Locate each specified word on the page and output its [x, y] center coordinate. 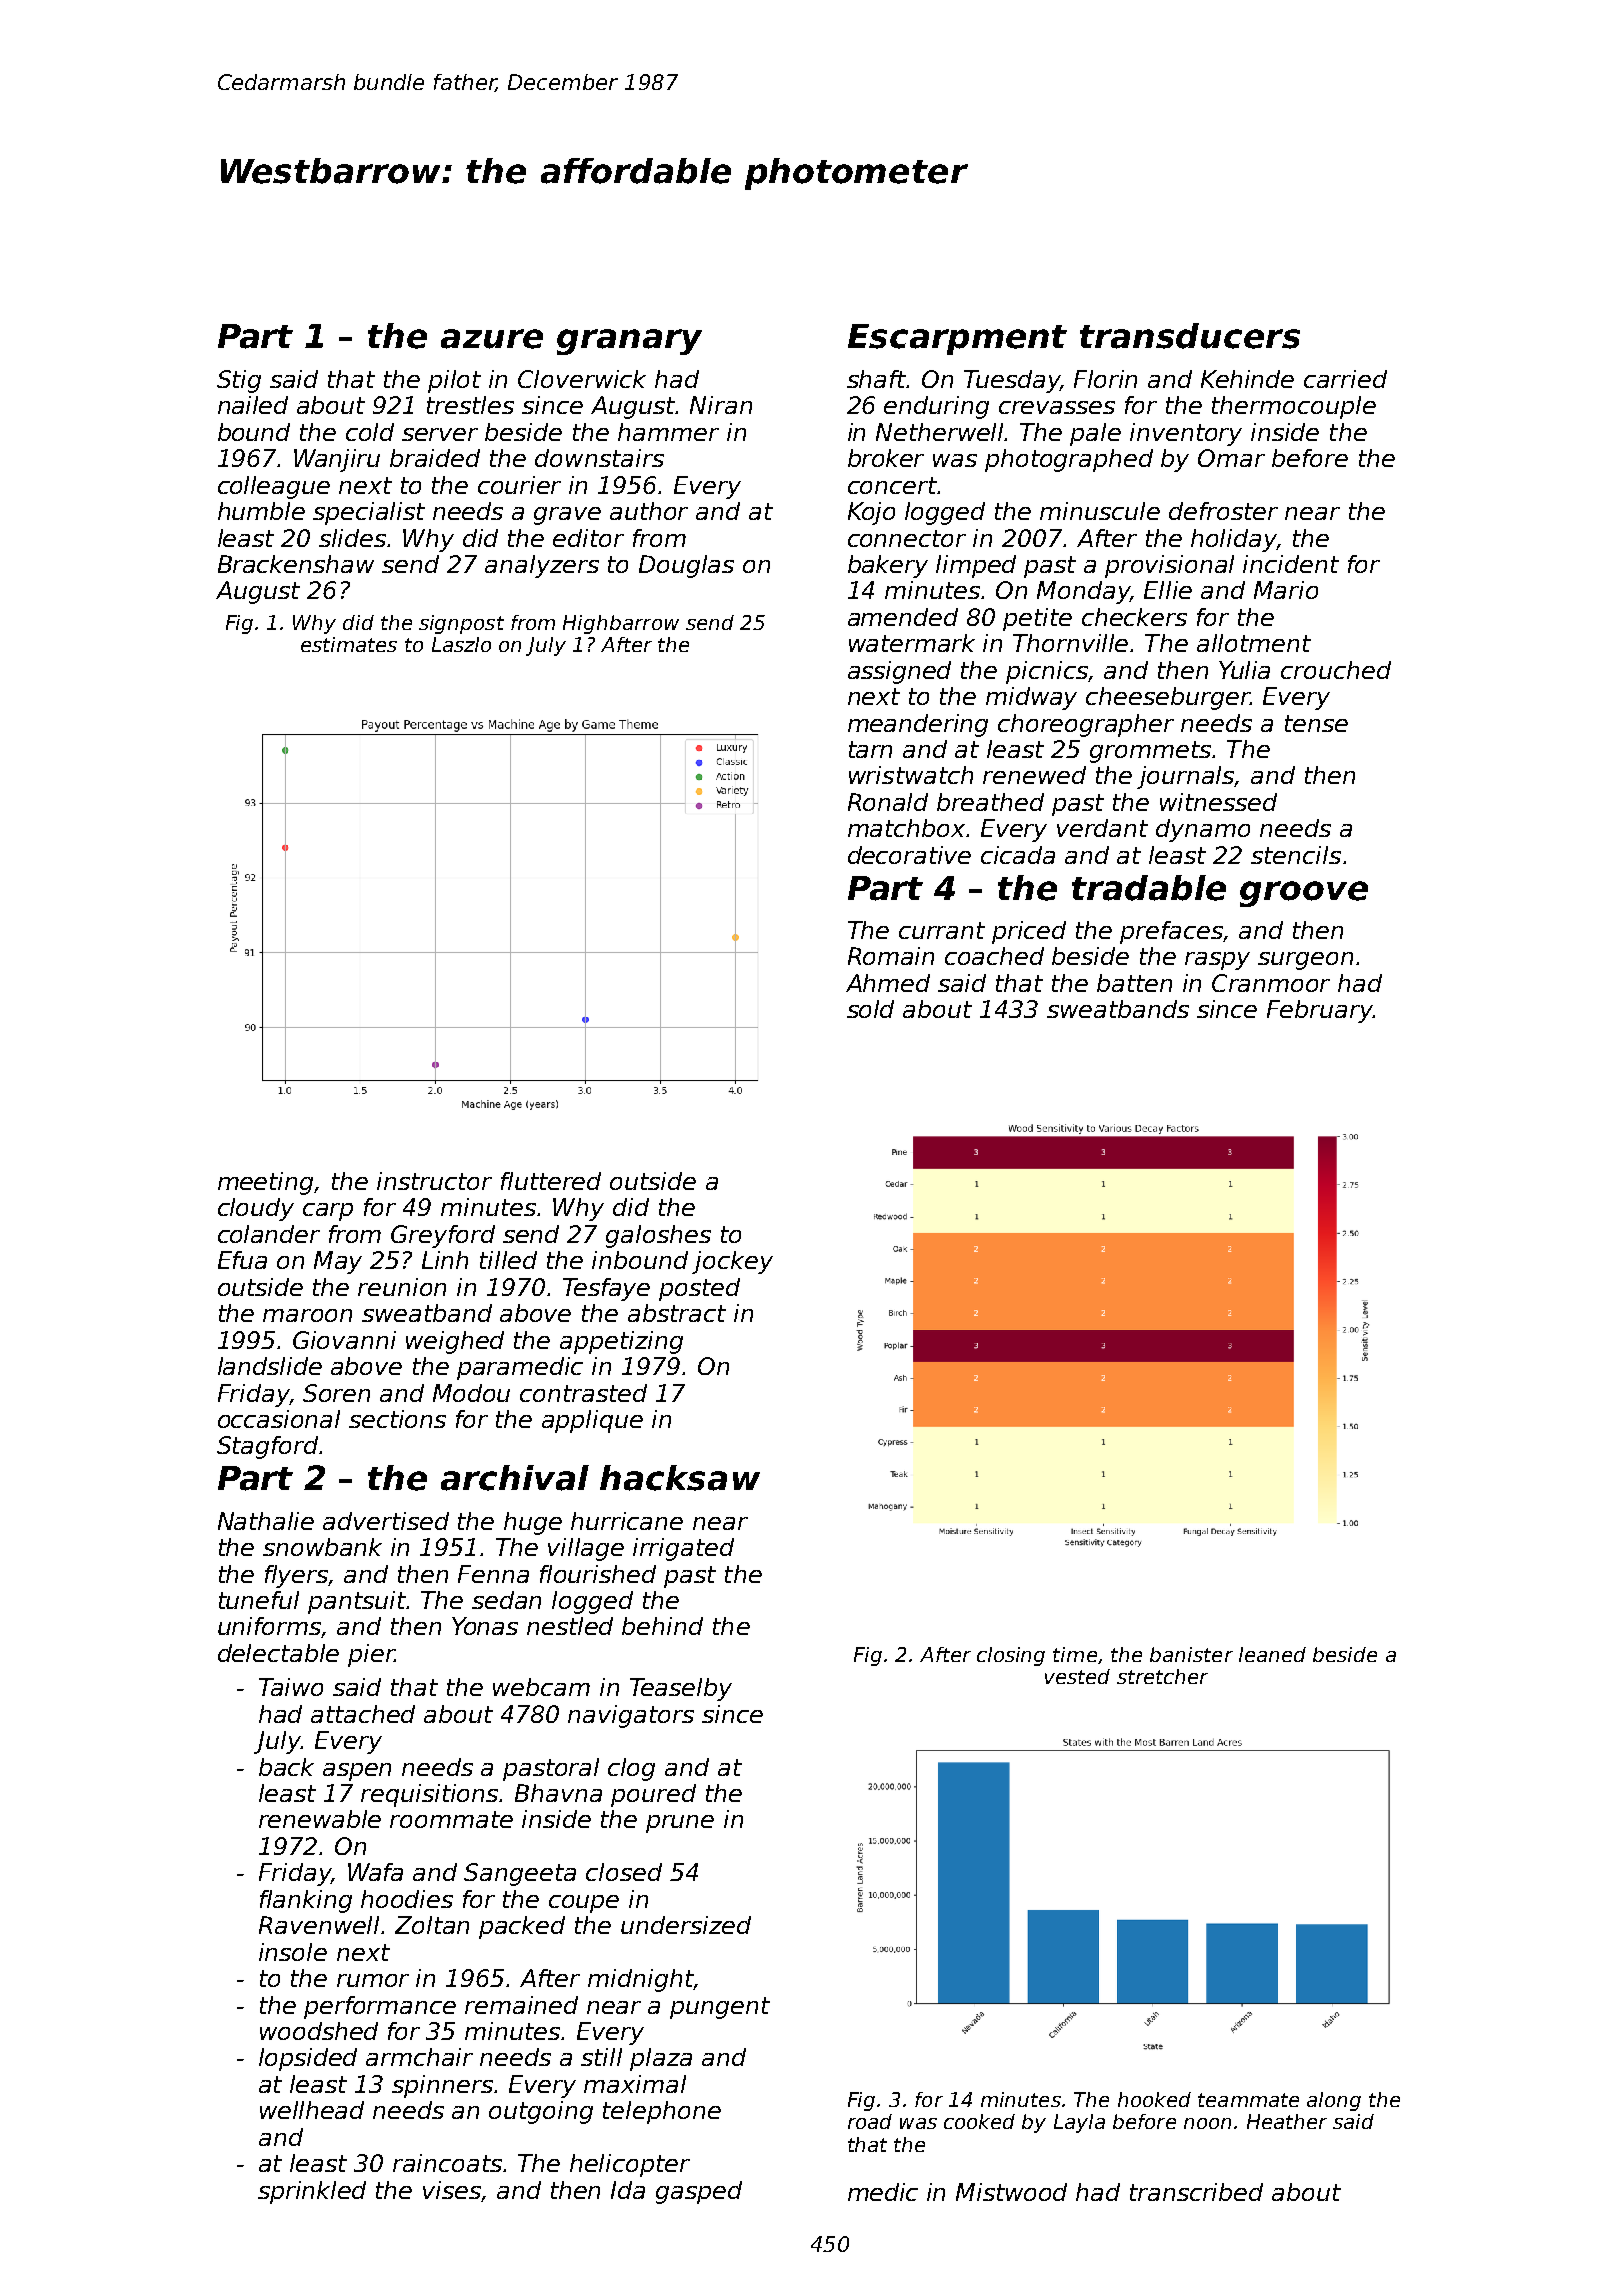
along [1334, 2101]
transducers [1190, 336]
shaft [877, 379]
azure [492, 339]
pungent [720, 2008]
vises [452, 2190]
